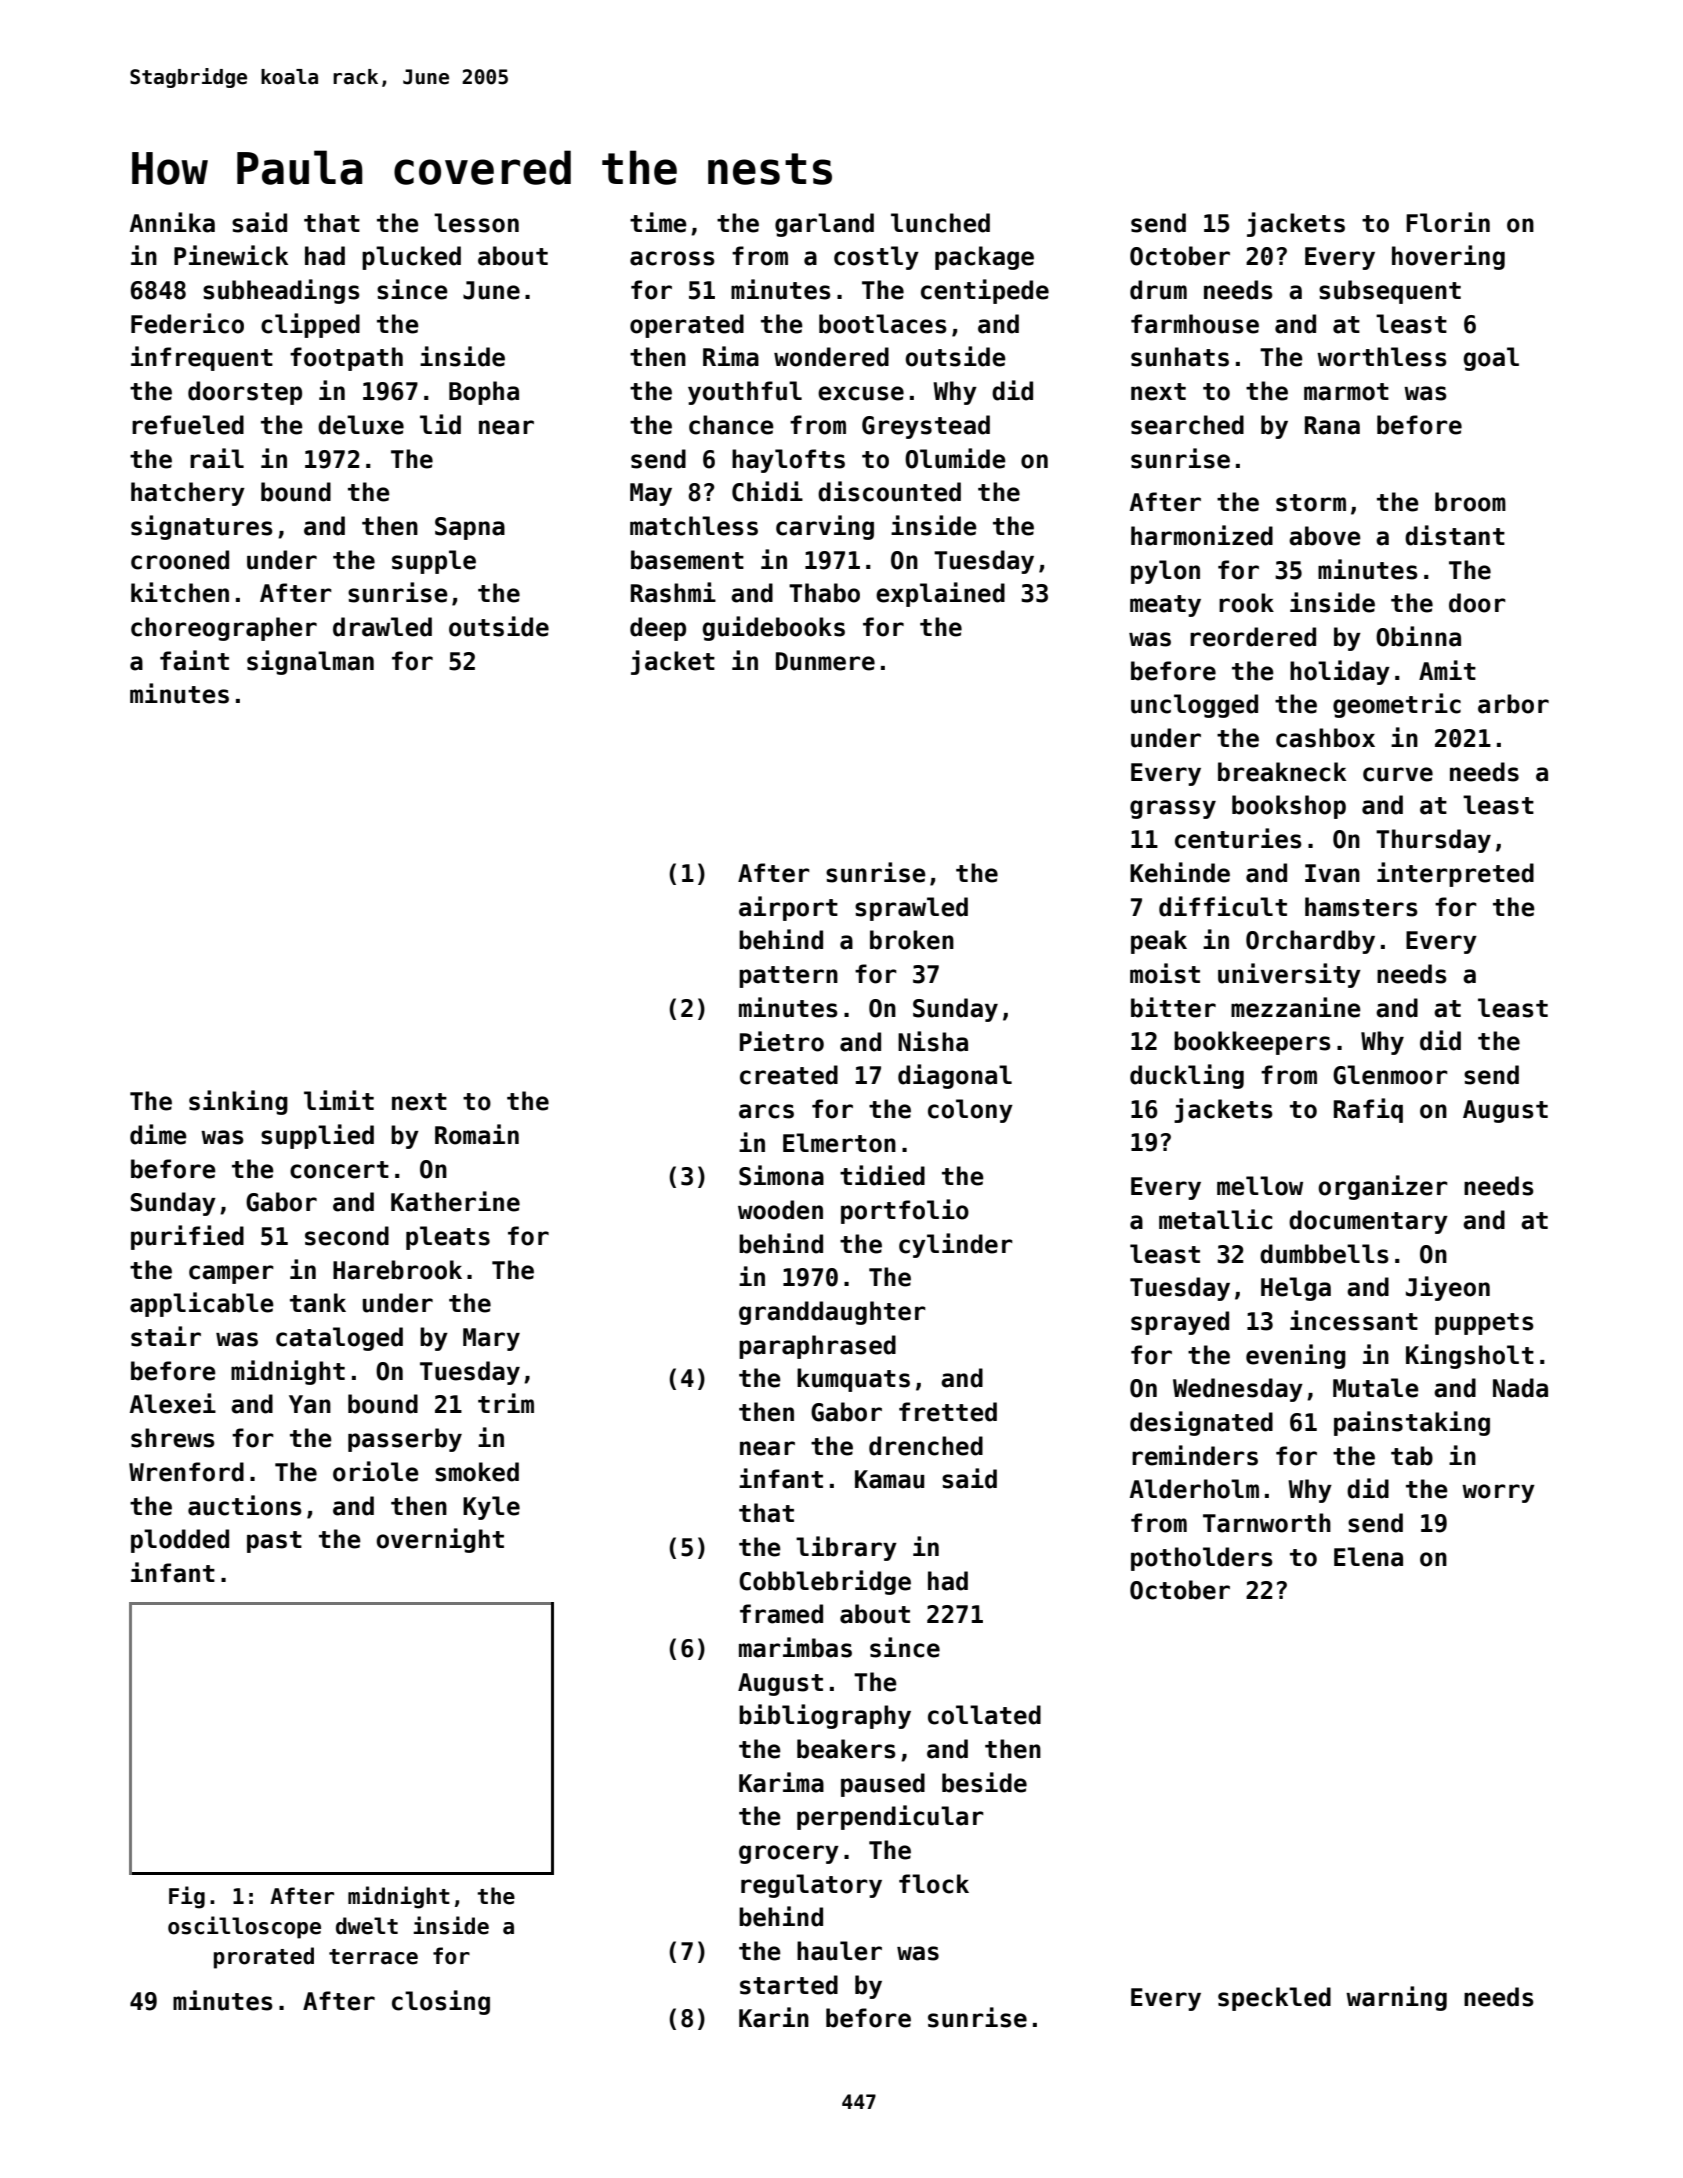  Describe the element at coordinates (1484, 1324) in the screenshot. I see `puppets` at that location.
